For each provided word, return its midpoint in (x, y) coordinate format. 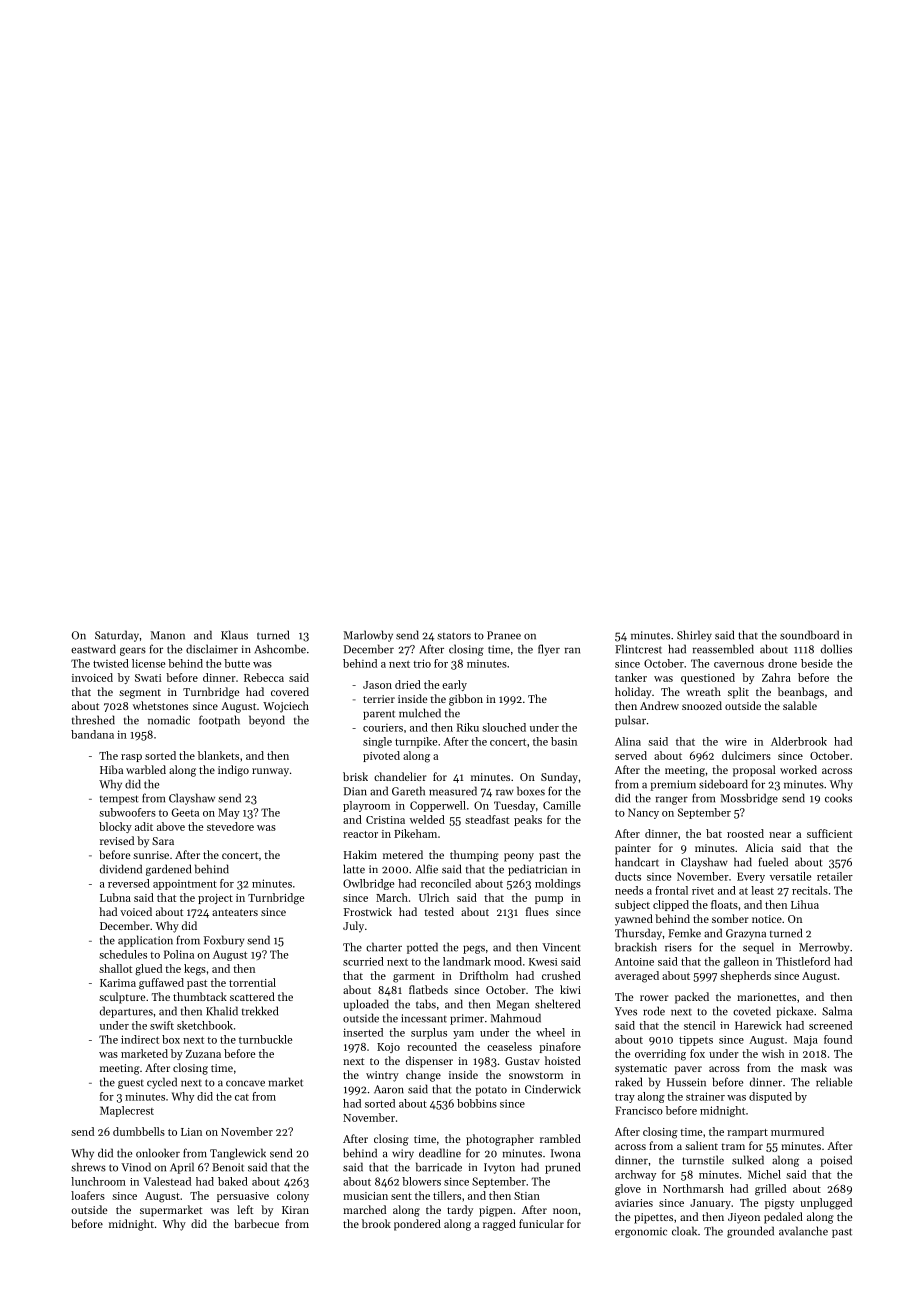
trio (422, 663)
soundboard (809, 635)
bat (714, 833)
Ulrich (434, 897)
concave (245, 1083)
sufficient (829, 833)
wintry (382, 1076)
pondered (417, 1225)
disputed (770, 1097)
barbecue (256, 1223)
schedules (123, 954)
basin (564, 741)
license (148, 663)
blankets (218, 755)
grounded (750, 1232)
